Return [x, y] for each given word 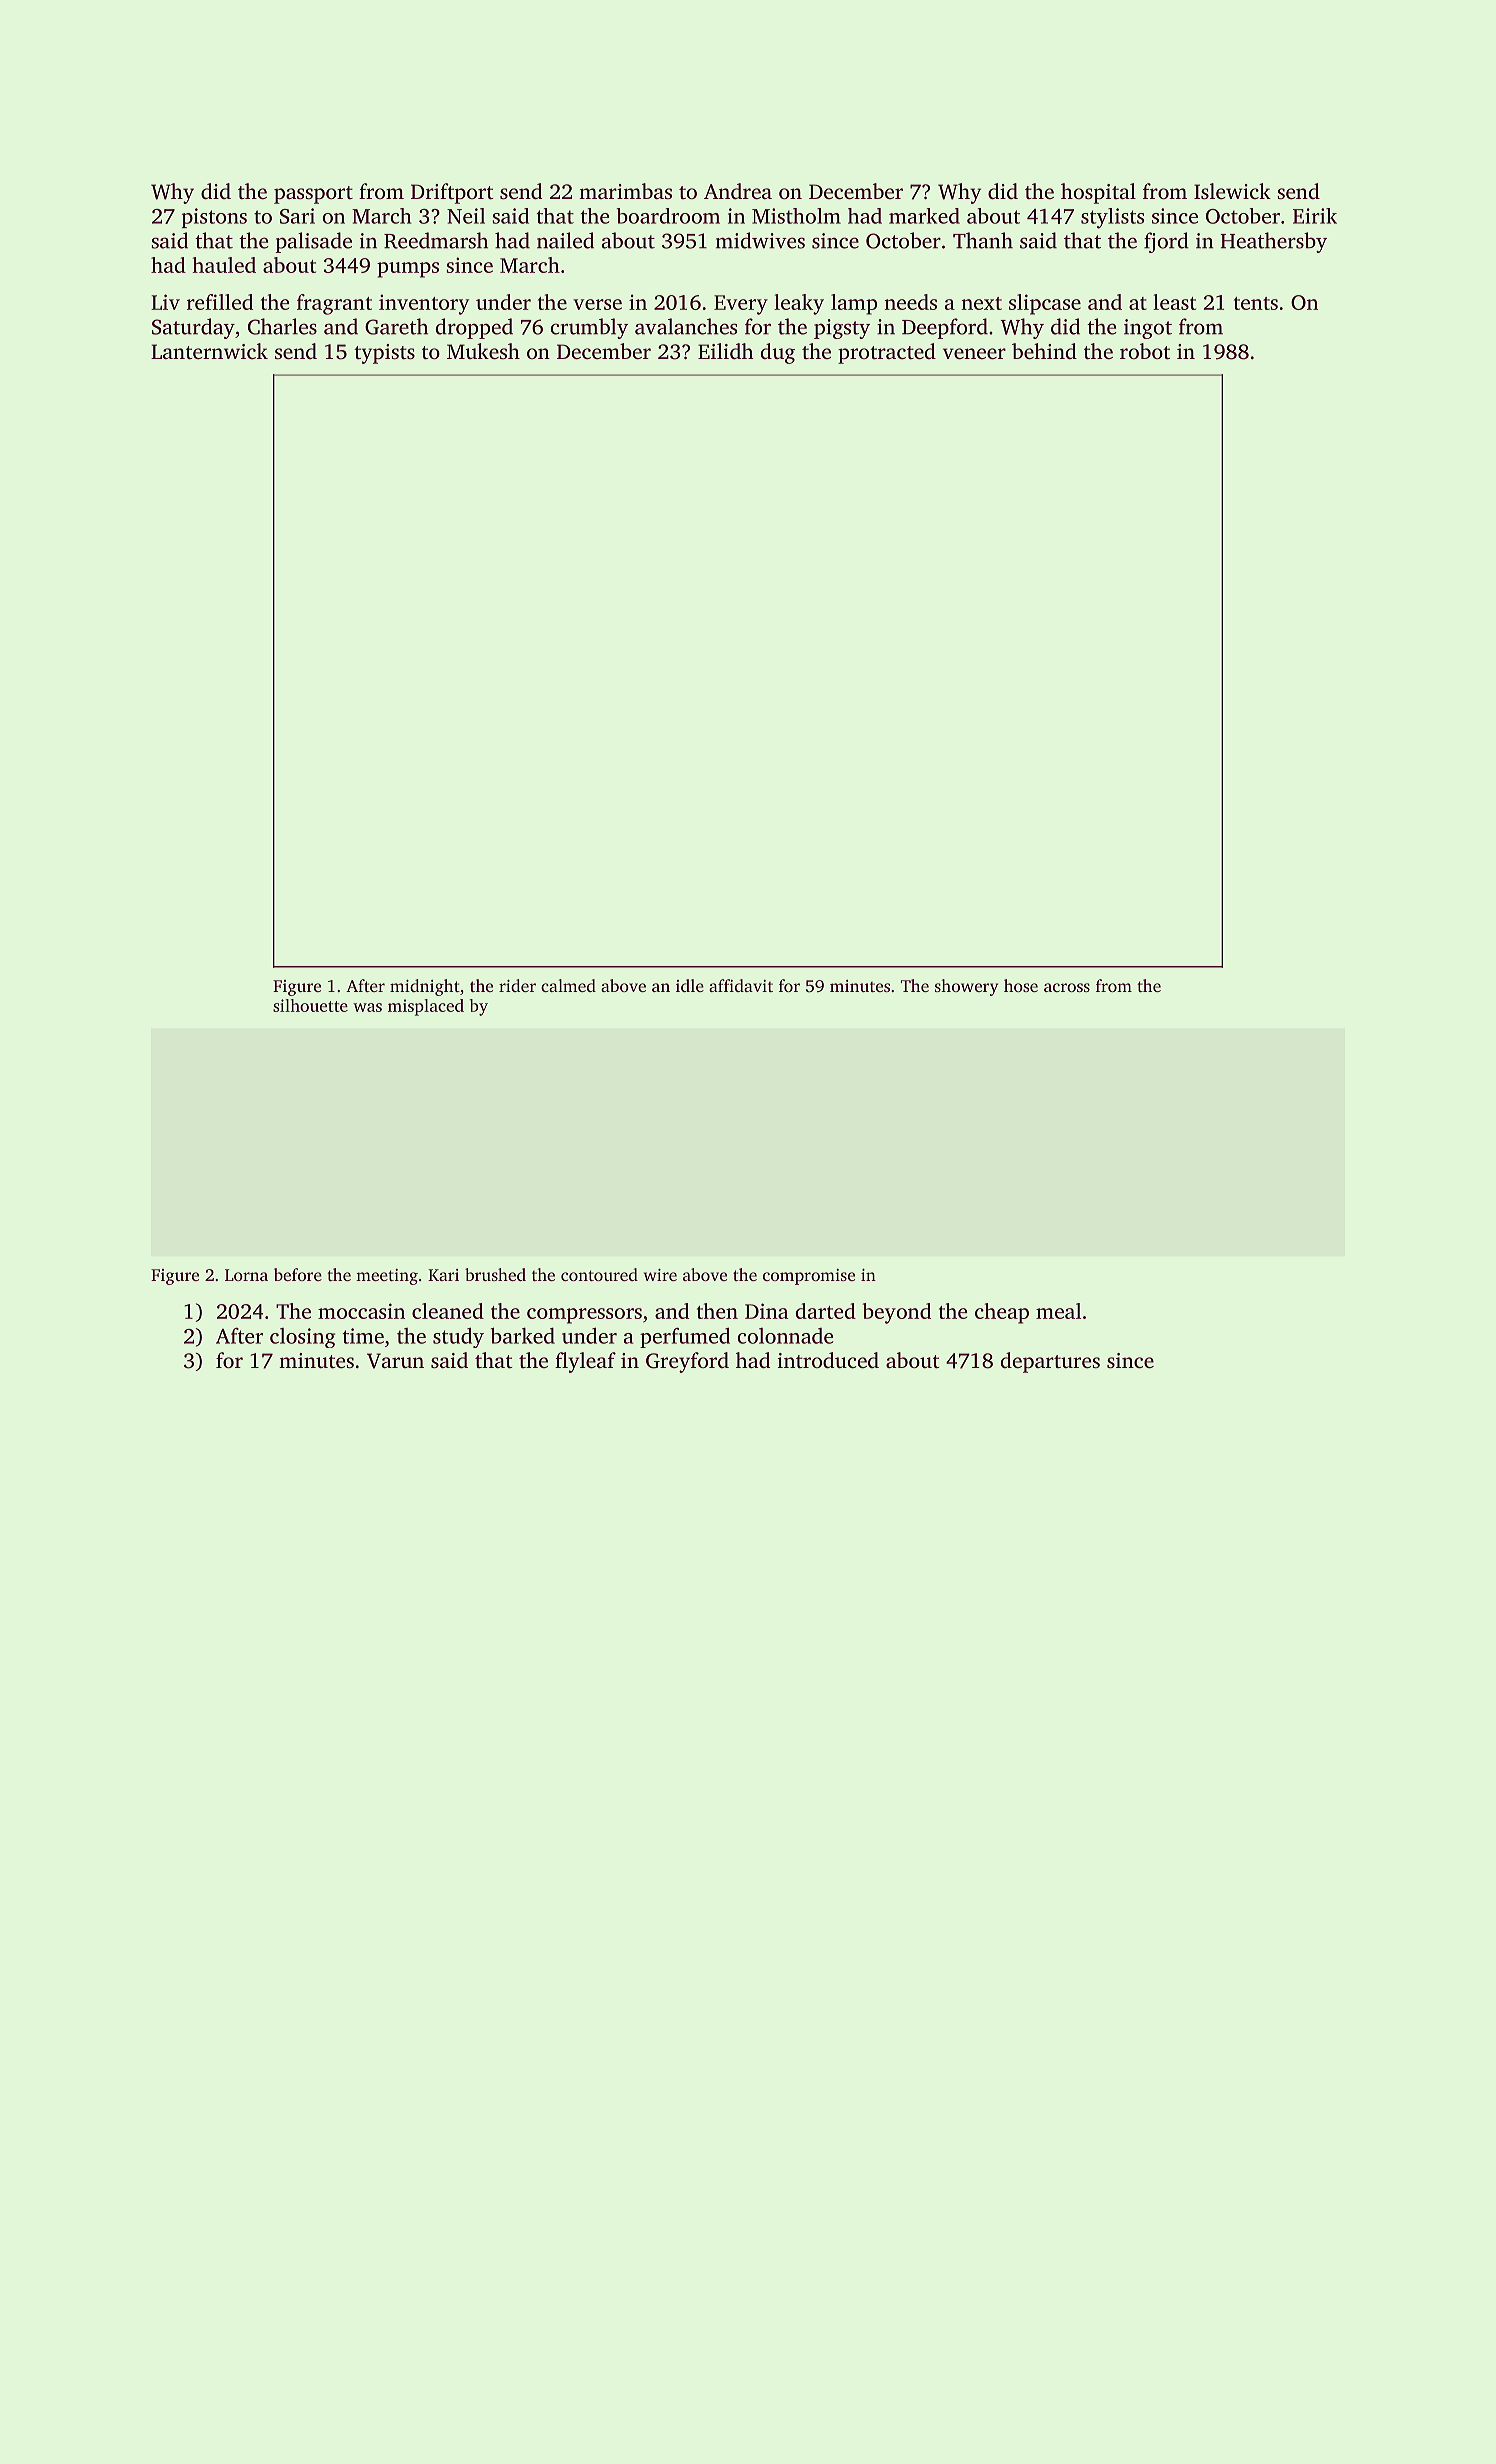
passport [313, 195]
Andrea [738, 191]
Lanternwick [209, 351]
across [1067, 987]
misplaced [426, 1007]
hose [1021, 985]
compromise [809, 1277]
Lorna [246, 1275]
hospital [1098, 193]
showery [966, 987]
